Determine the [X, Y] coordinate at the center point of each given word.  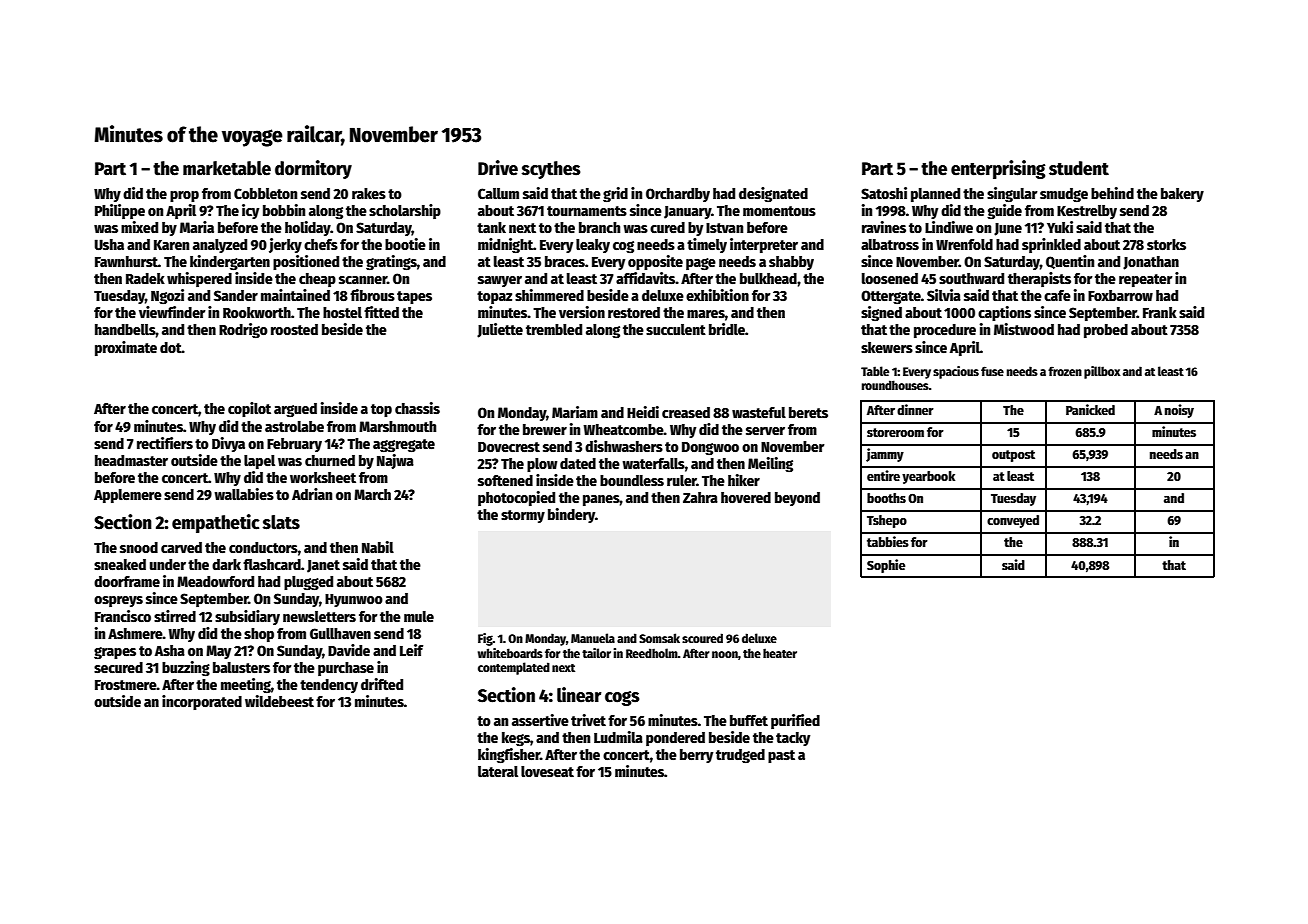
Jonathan [1151, 263]
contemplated [514, 668]
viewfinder [172, 312]
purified [795, 721]
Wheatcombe [623, 429]
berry [696, 756]
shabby [791, 263]
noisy [1179, 411]
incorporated [202, 702]
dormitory [313, 169]
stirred [175, 616]
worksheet [323, 477]
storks [1166, 244]
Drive [498, 168]
